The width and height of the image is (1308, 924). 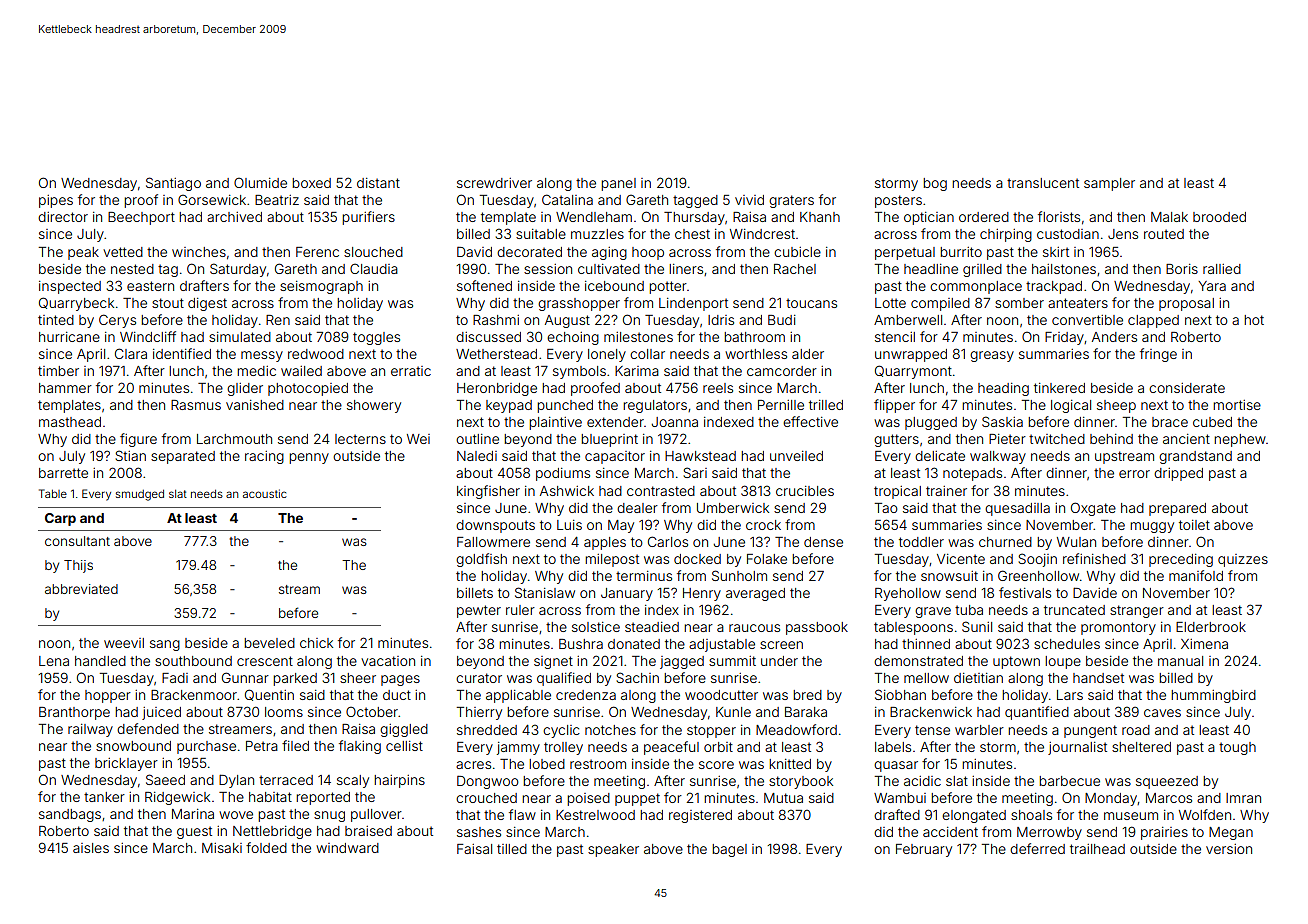 What do you see at coordinates (1064, 269) in the image?
I see `hailstones` at bounding box center [1064, 269].
